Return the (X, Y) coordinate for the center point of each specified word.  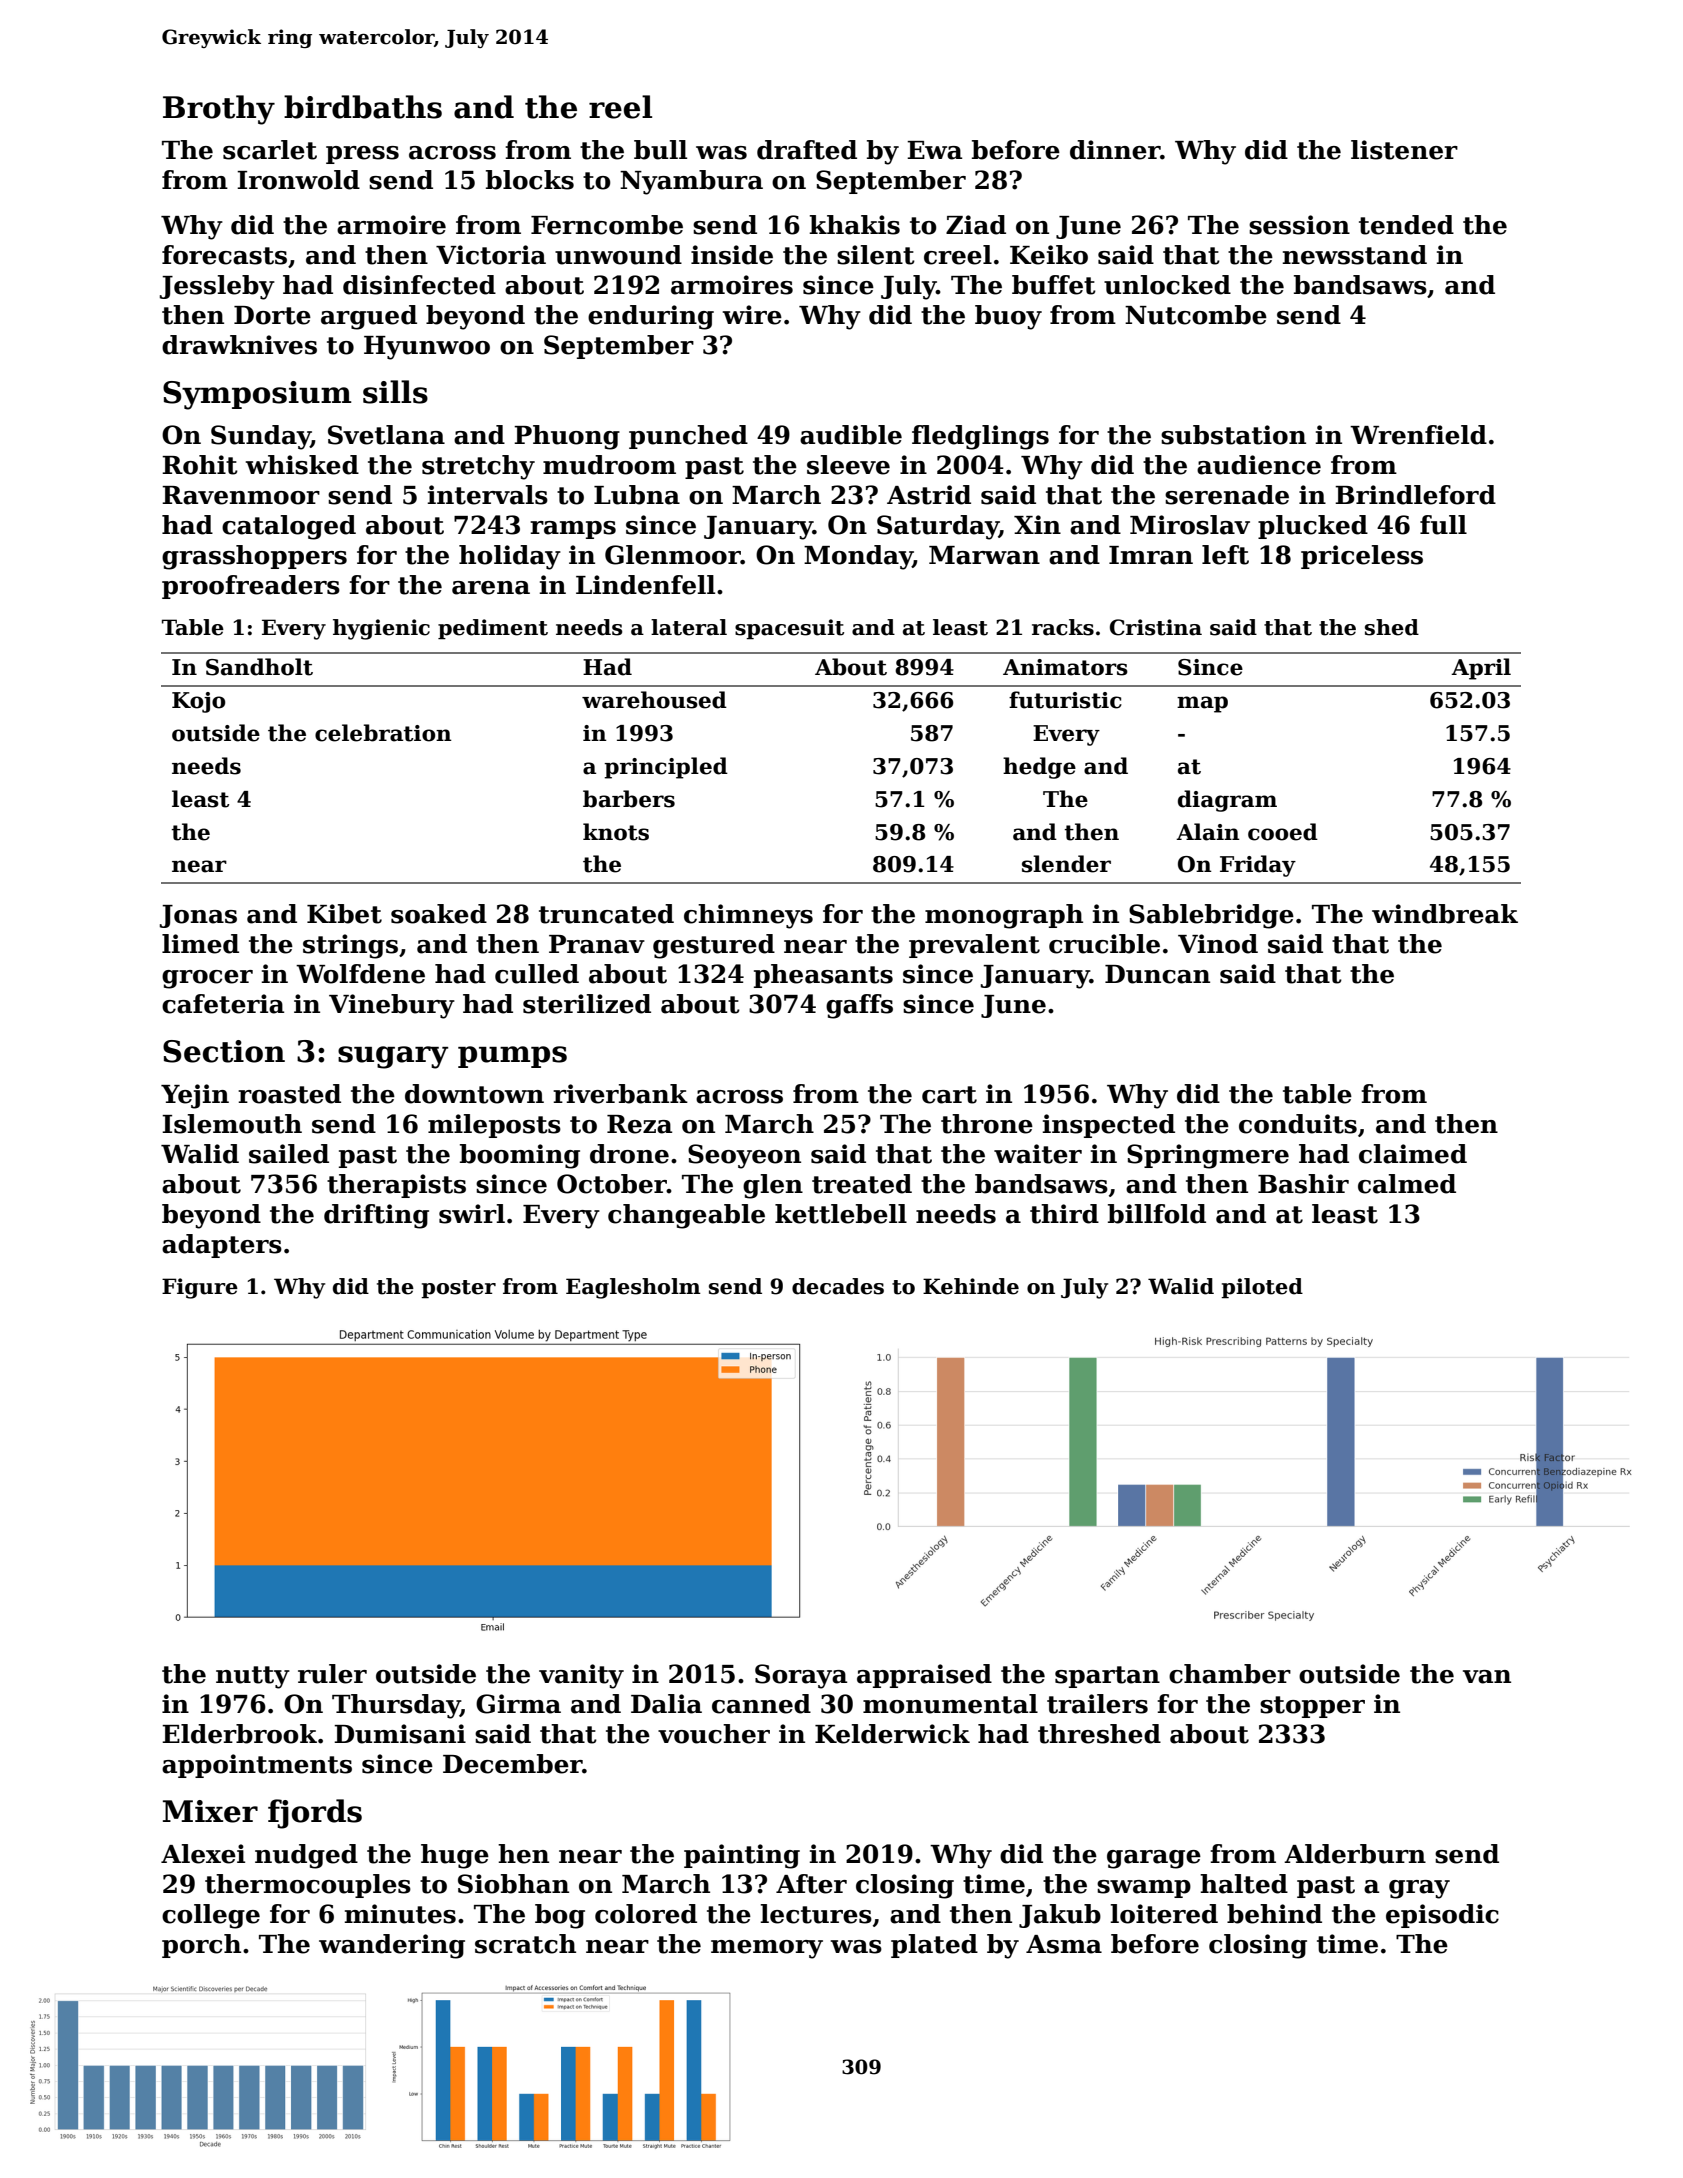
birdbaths (363, 107)
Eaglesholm (633, 1288)
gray (1419, 1889)
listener (1404, 150)
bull (660, 150)
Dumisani (400, 1734)
